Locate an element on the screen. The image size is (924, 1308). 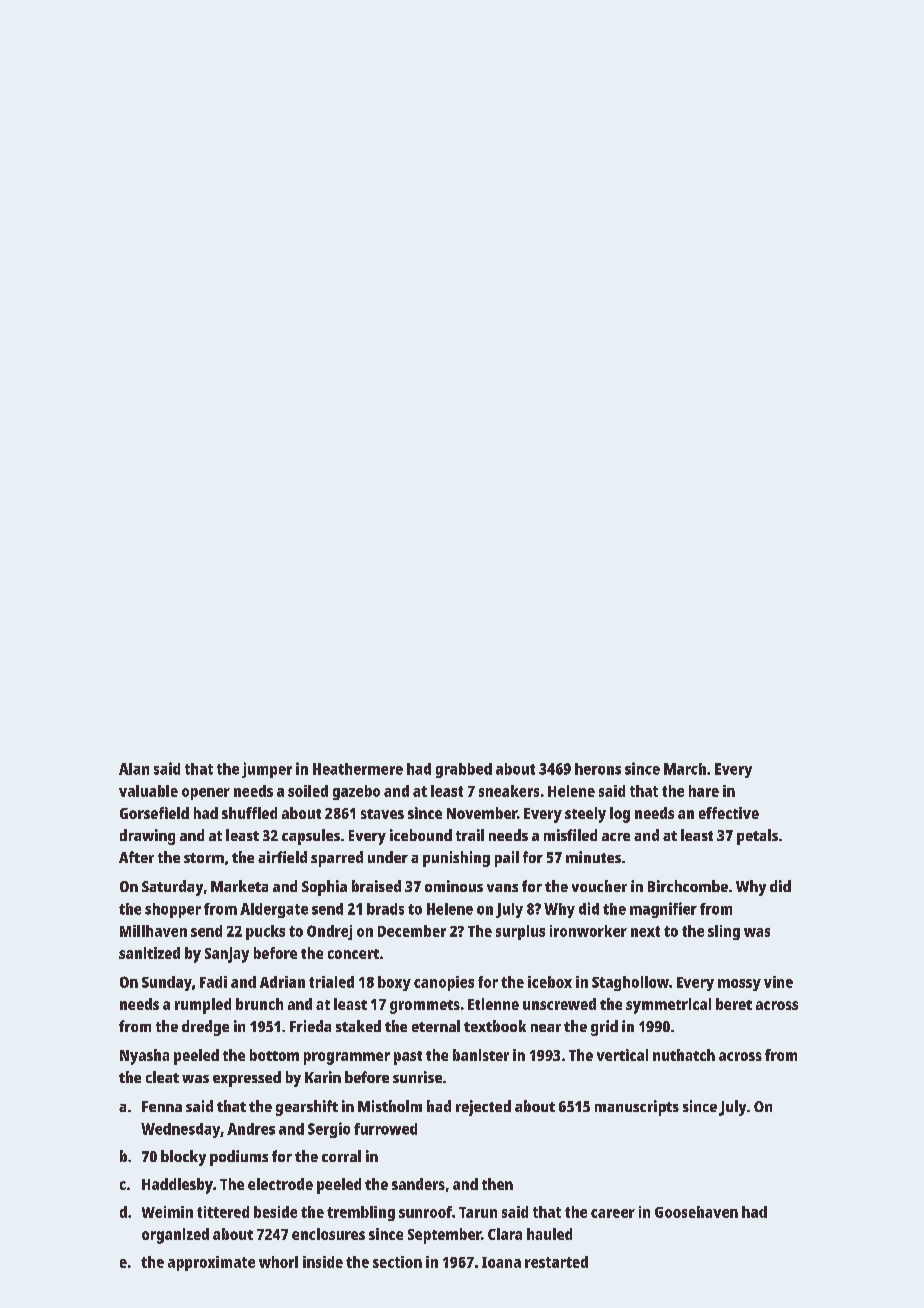
sanitized is located at coordinates (149, 953).
